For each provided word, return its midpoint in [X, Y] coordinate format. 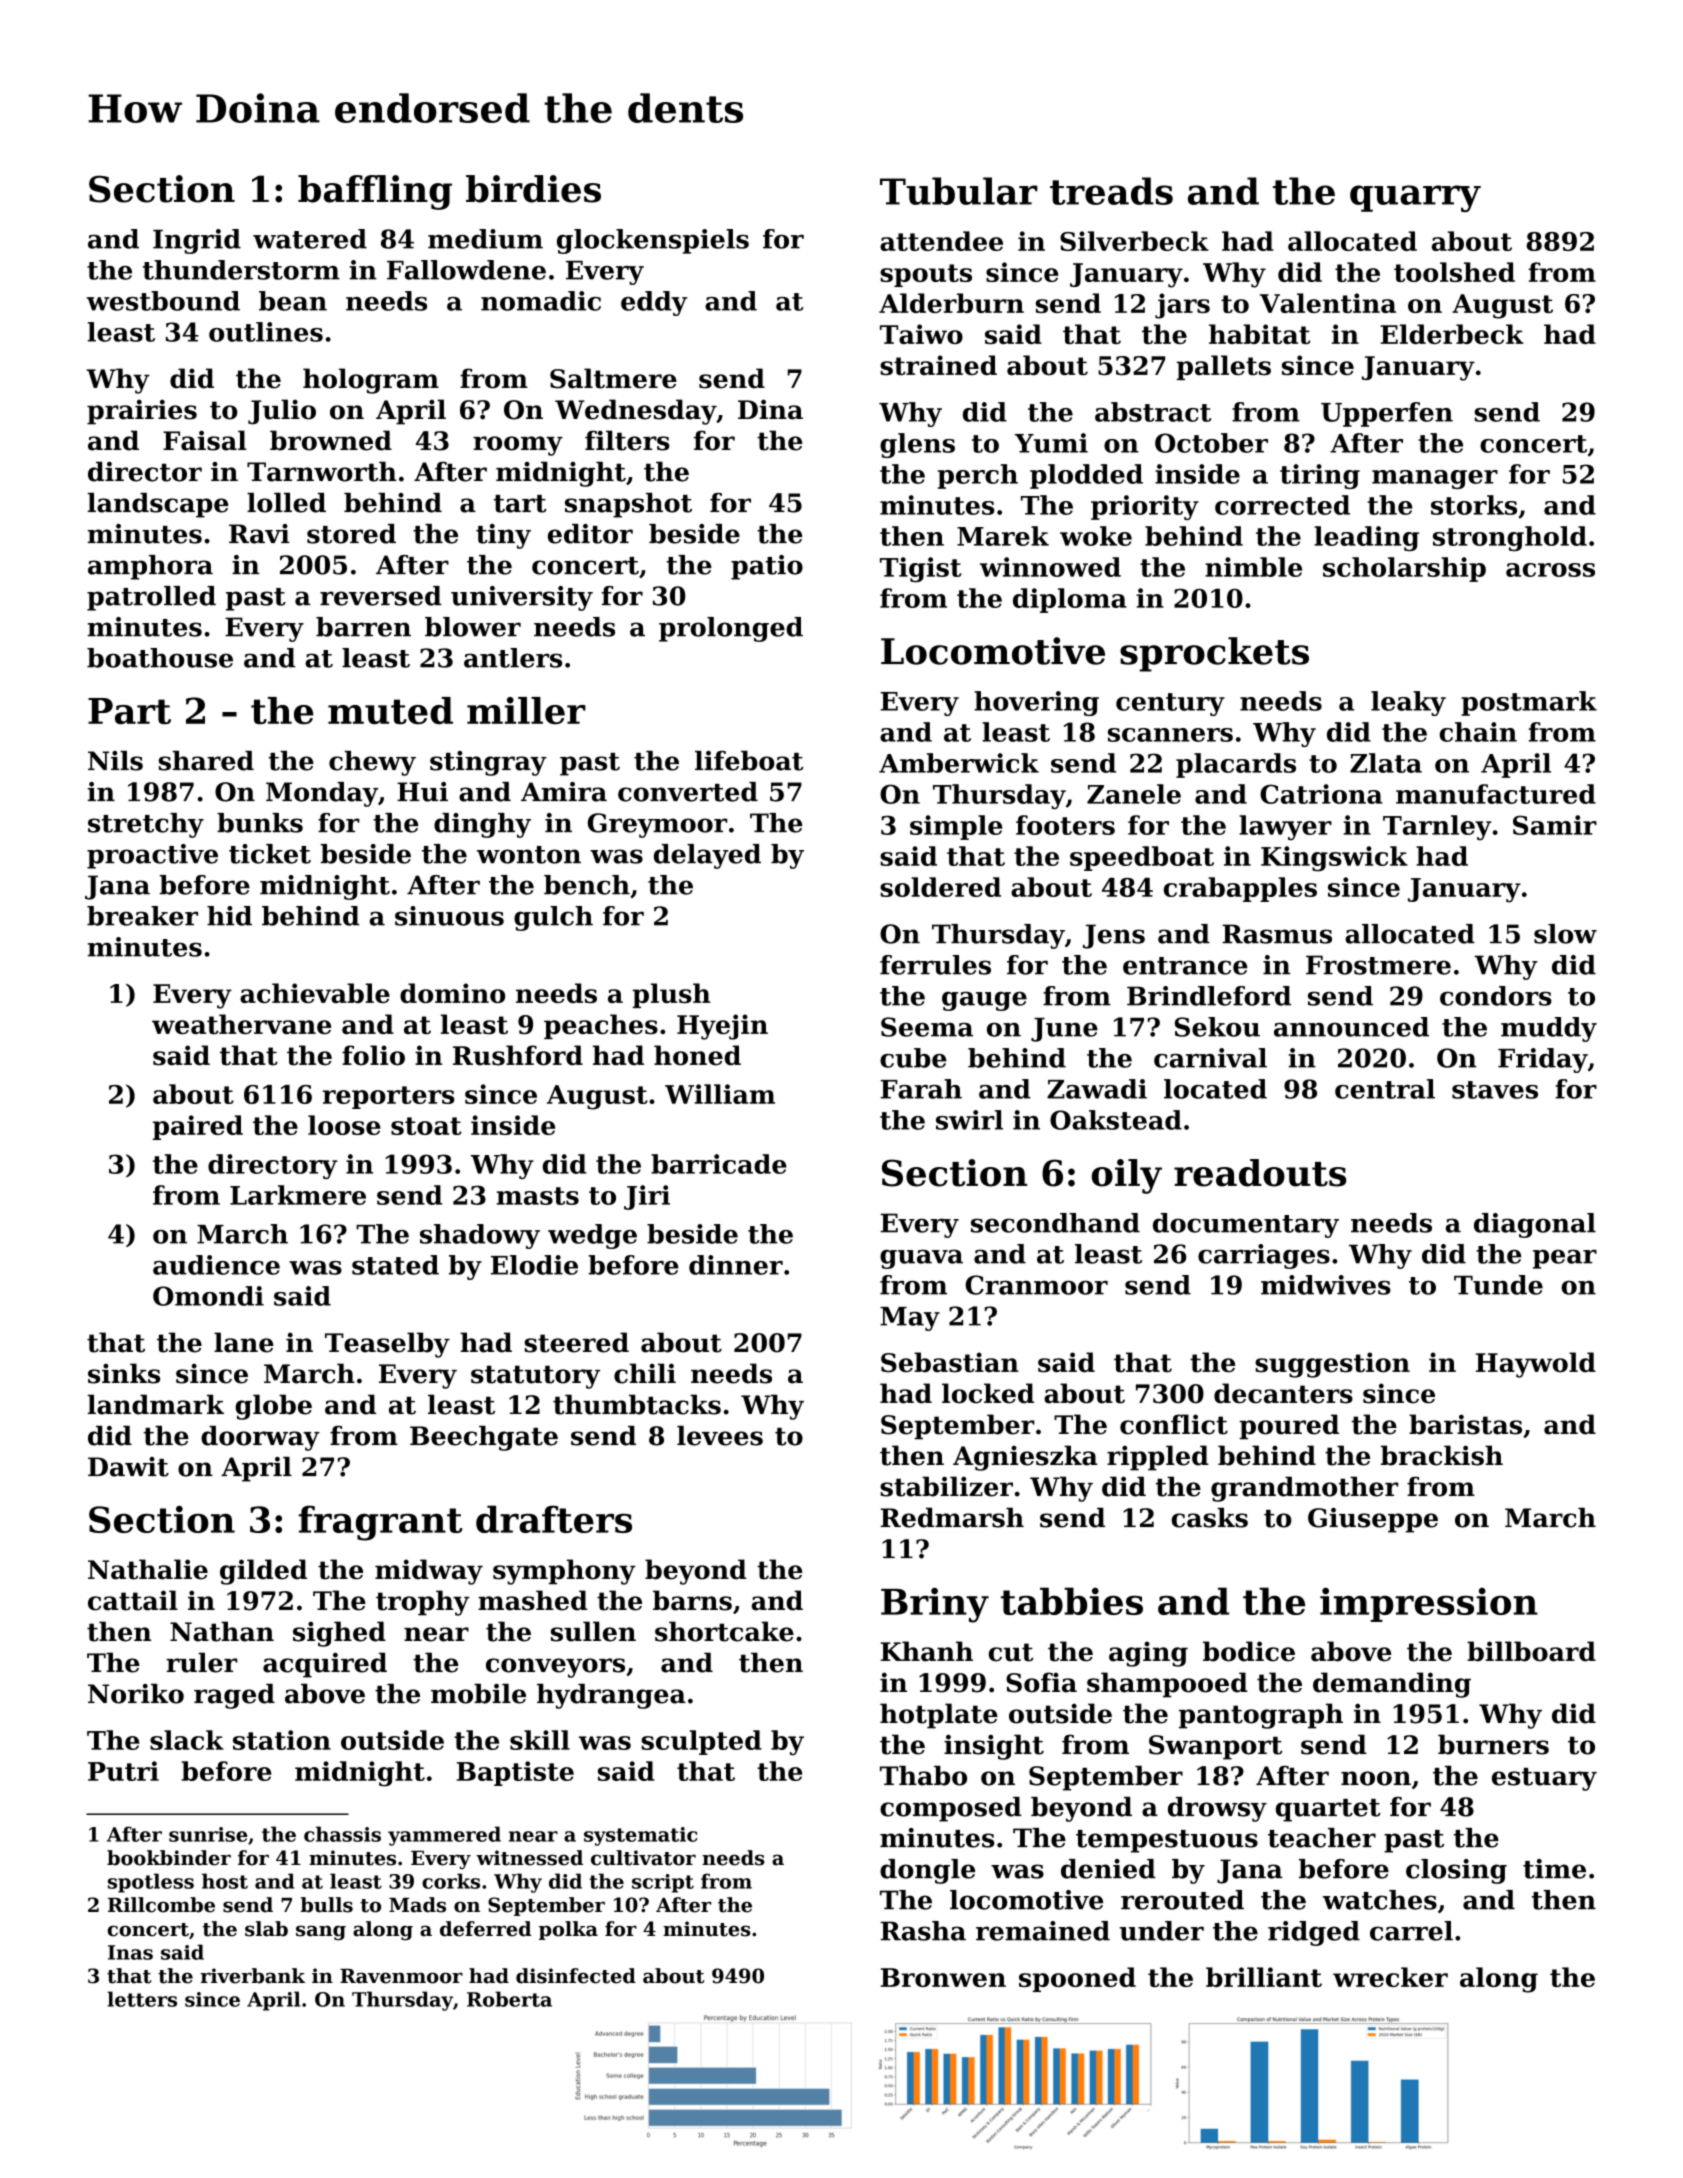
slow [1565, 934]
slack [187, 1740]
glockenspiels [653, 241]
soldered [940, 887]
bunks [260, 823]
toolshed [1454, 272]
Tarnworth [322, 471]
